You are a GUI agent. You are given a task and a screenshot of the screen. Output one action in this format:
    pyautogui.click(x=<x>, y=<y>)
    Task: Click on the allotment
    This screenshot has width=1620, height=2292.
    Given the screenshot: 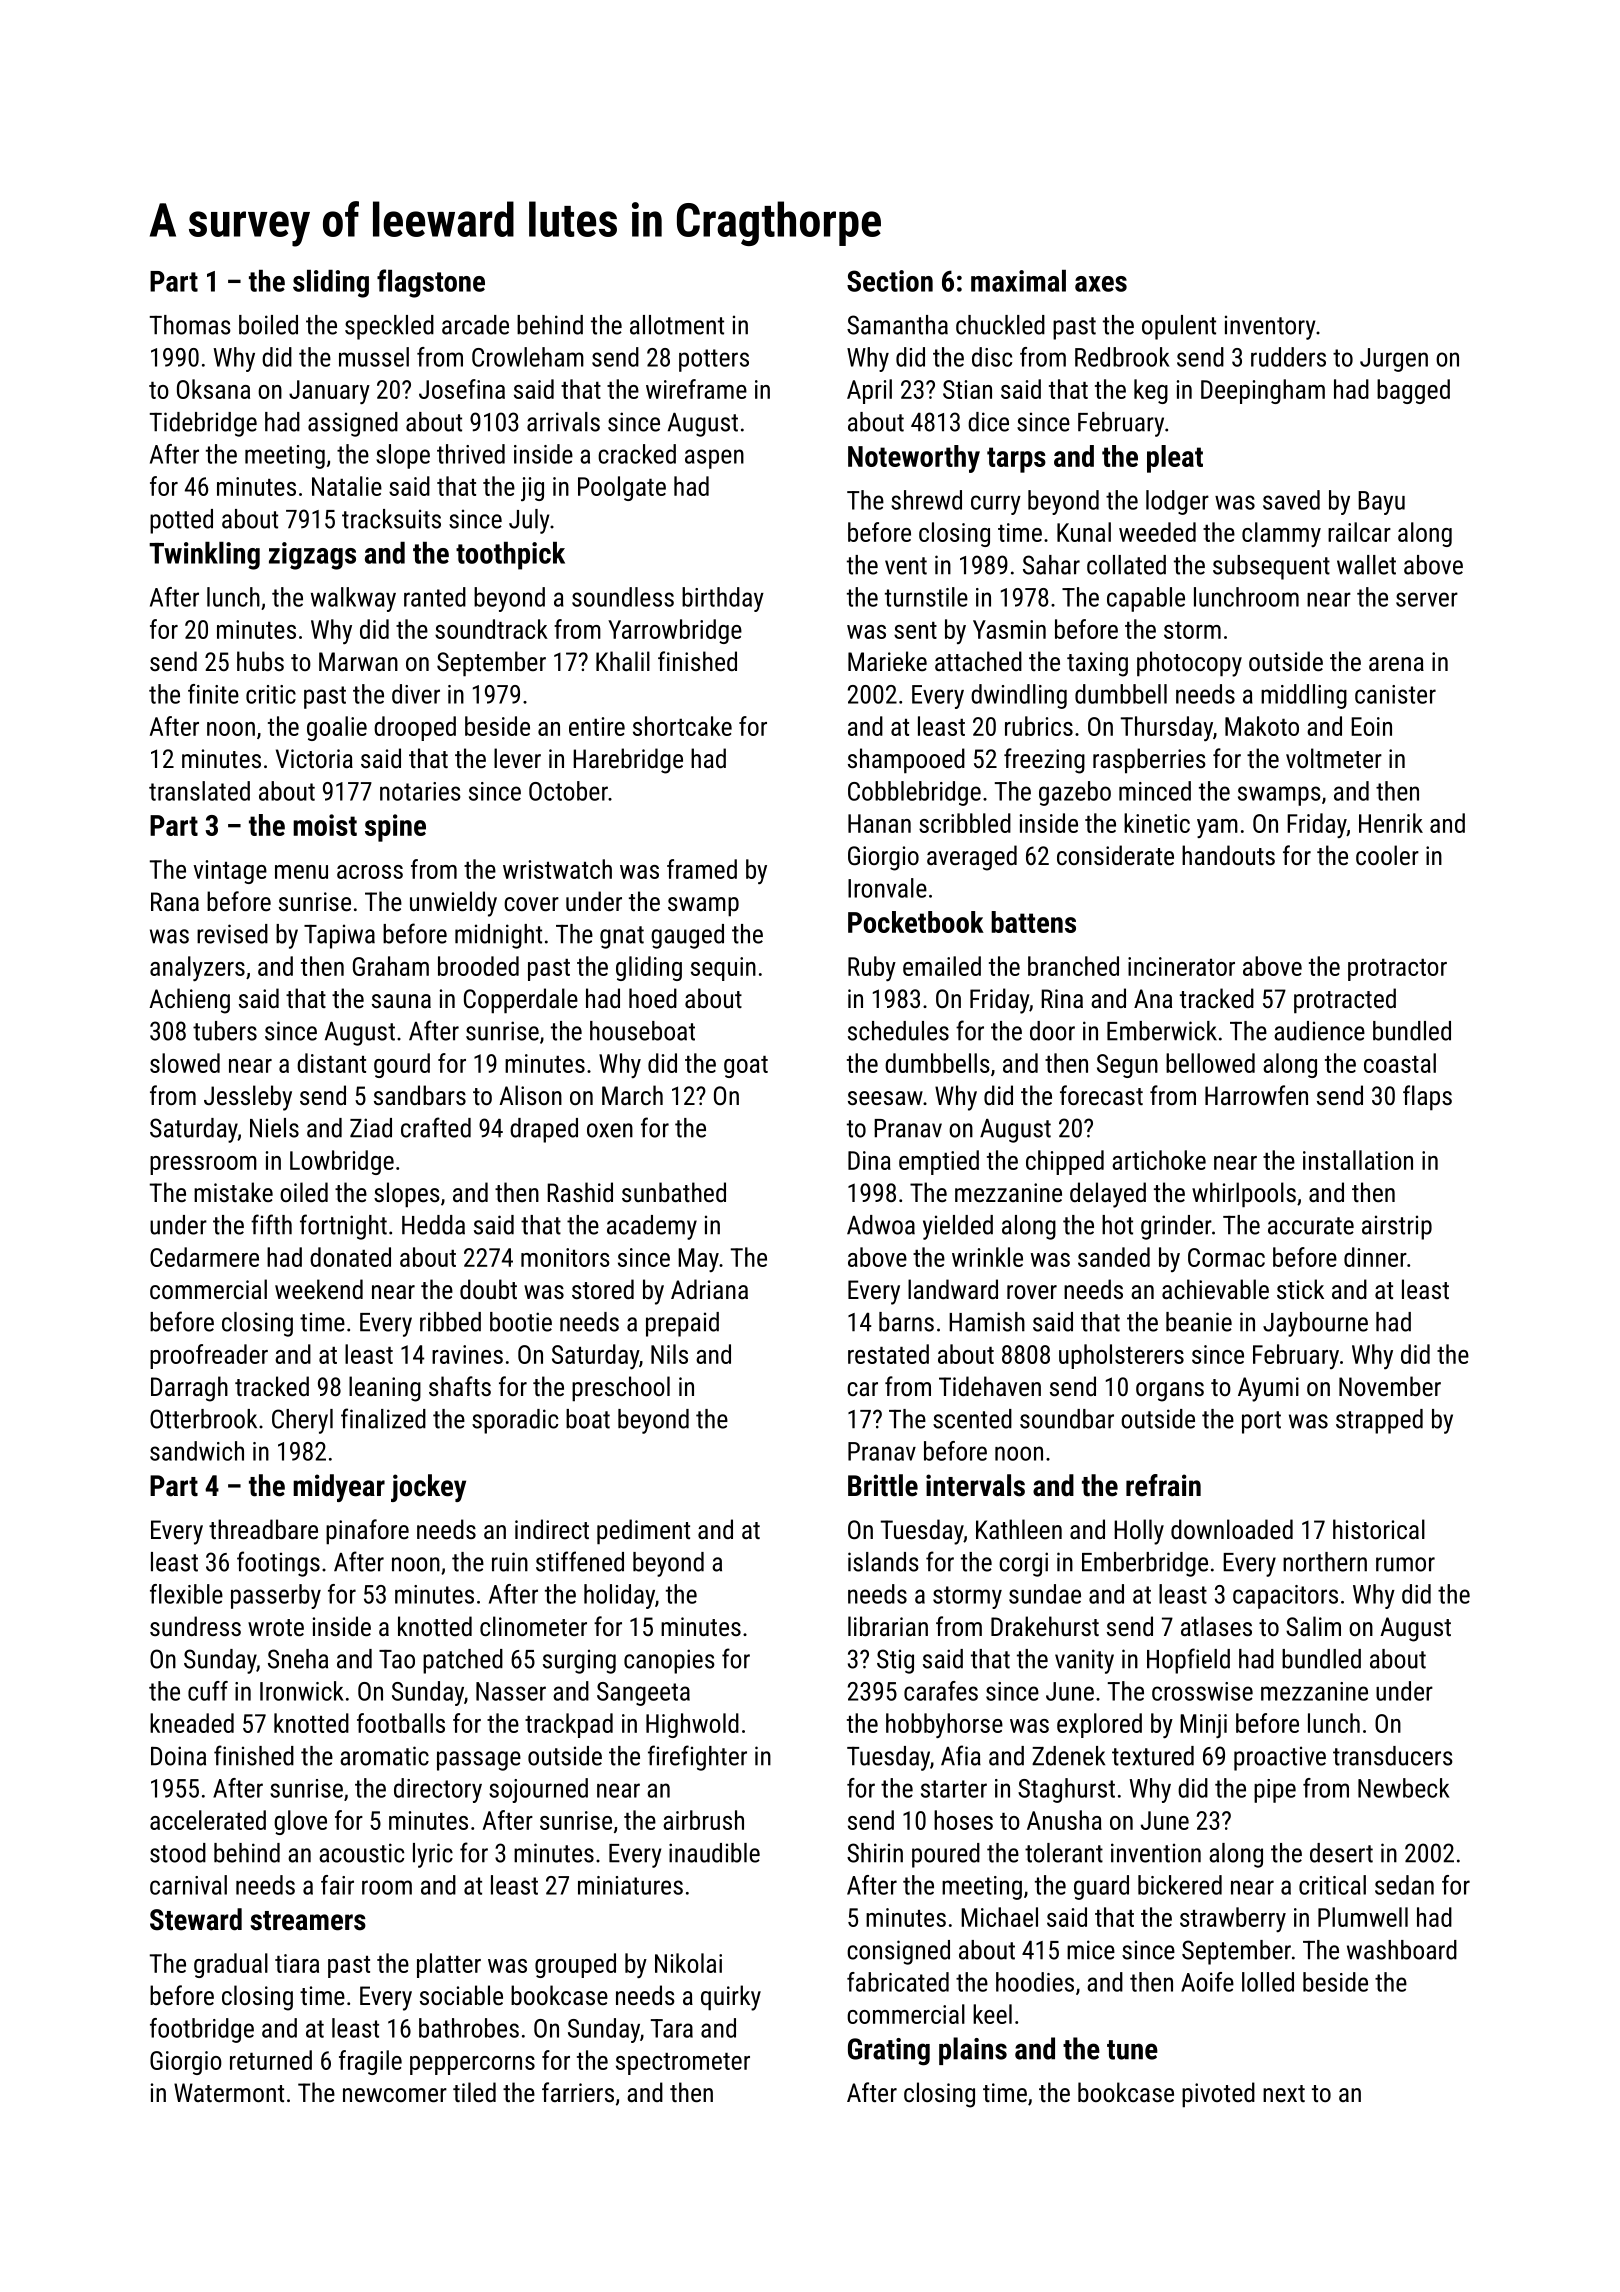 What is the action you would take?
    pyautogui.click(x=677, y=325)
